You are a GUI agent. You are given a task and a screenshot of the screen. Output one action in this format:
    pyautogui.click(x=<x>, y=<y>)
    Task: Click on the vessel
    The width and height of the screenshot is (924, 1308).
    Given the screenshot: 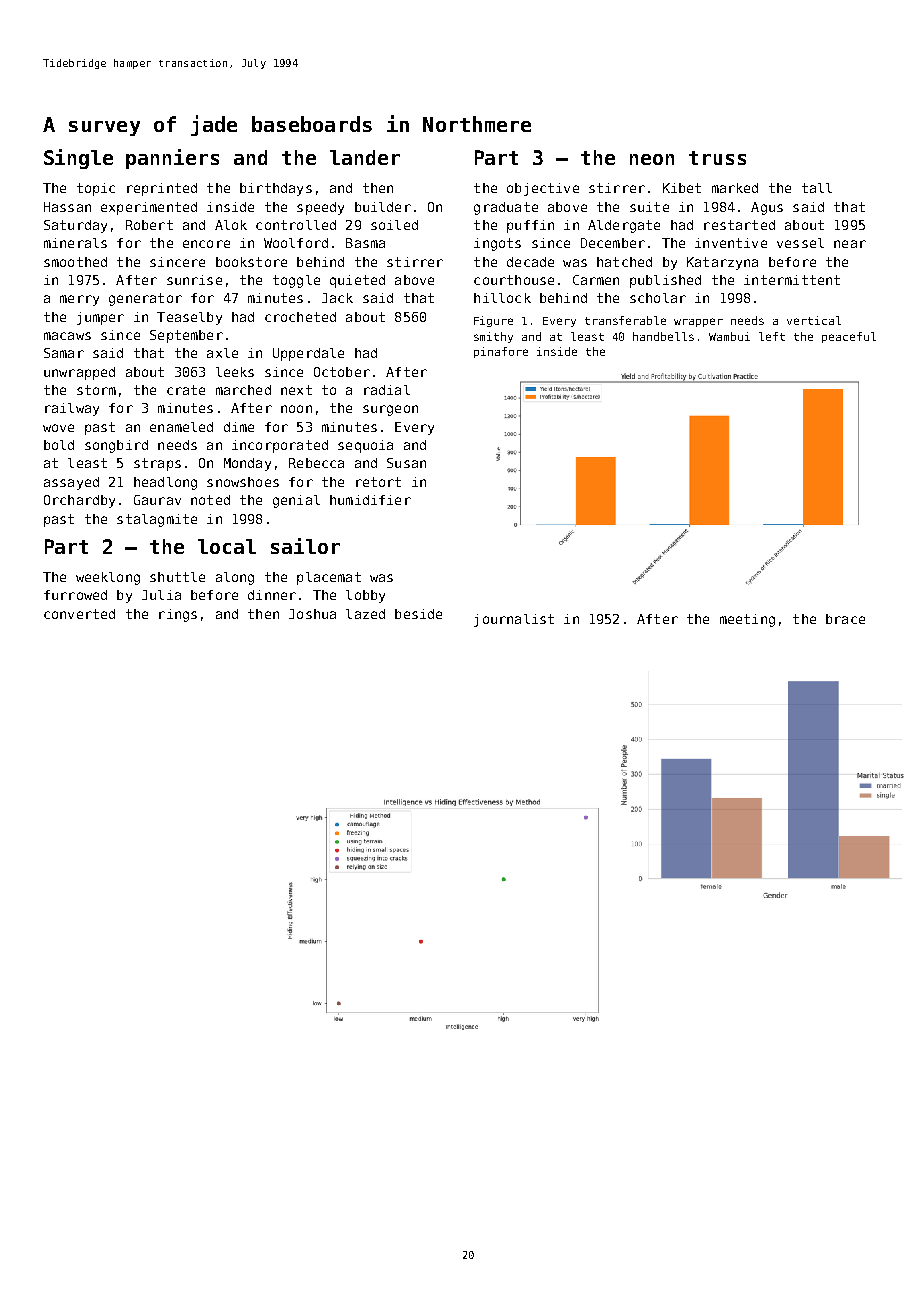 What is the action you would take?
    pyautogui.click(x=800, y=243)
